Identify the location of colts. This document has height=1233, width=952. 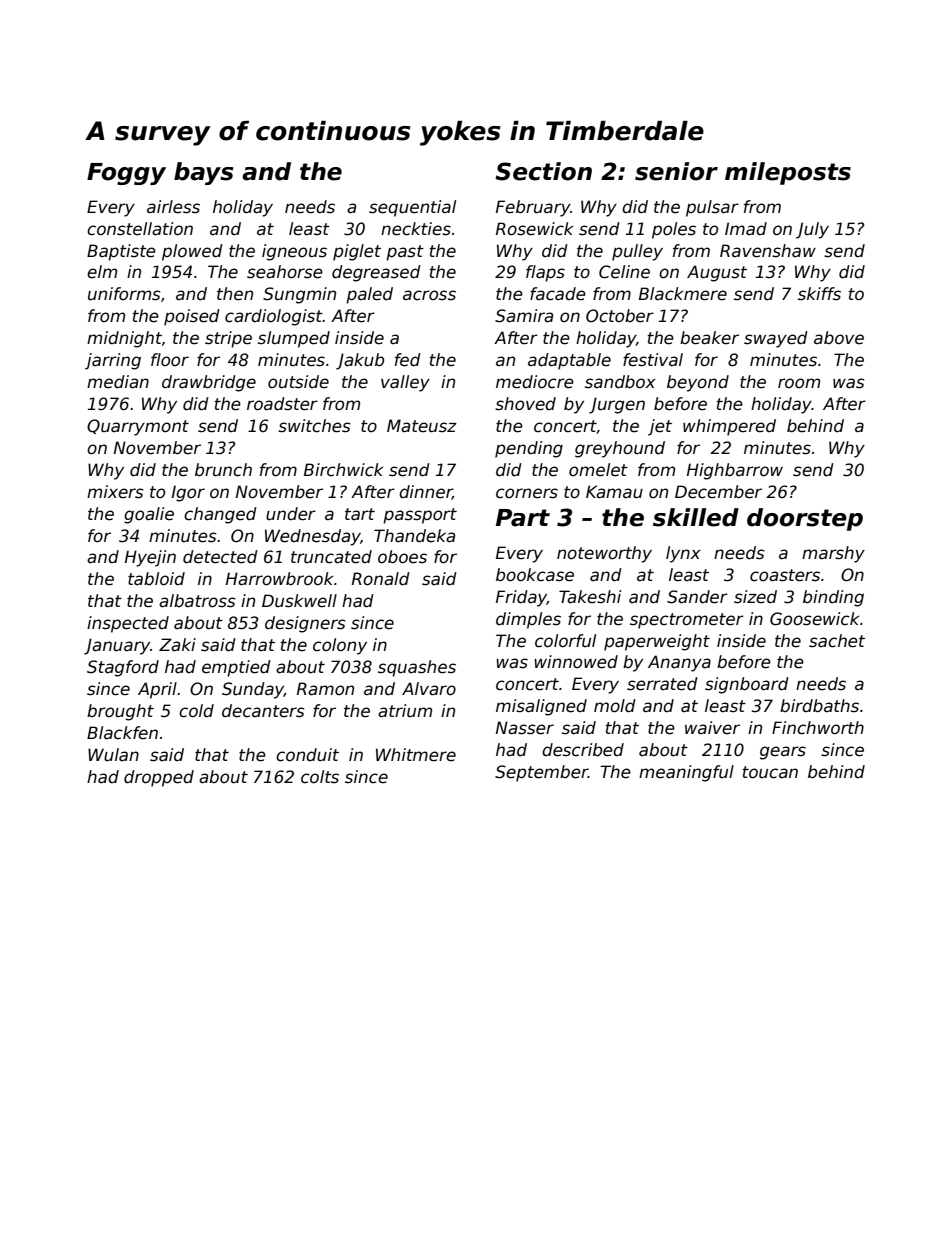
(320, 777).
